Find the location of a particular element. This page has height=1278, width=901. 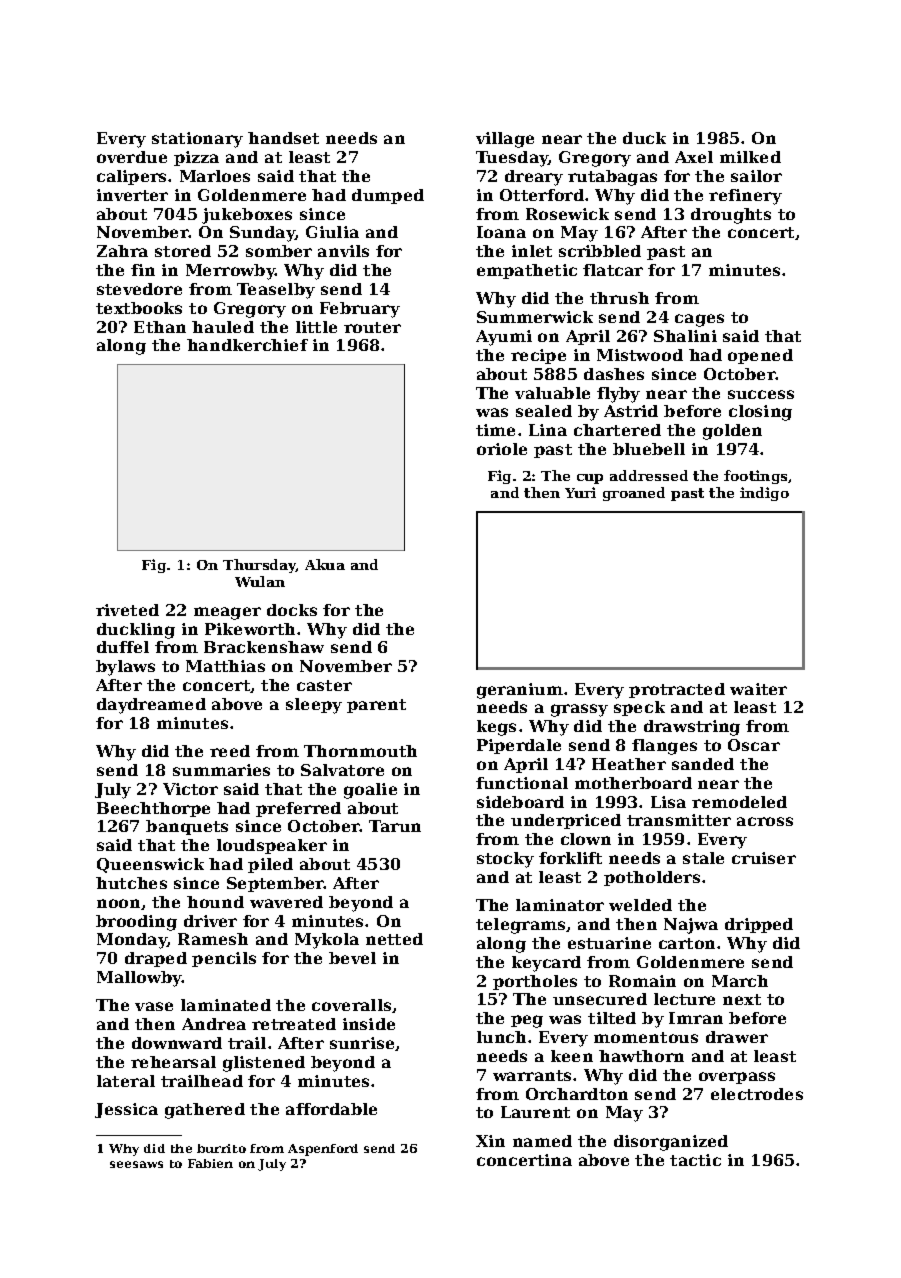

dreary is located at coordinates (534, 178).
